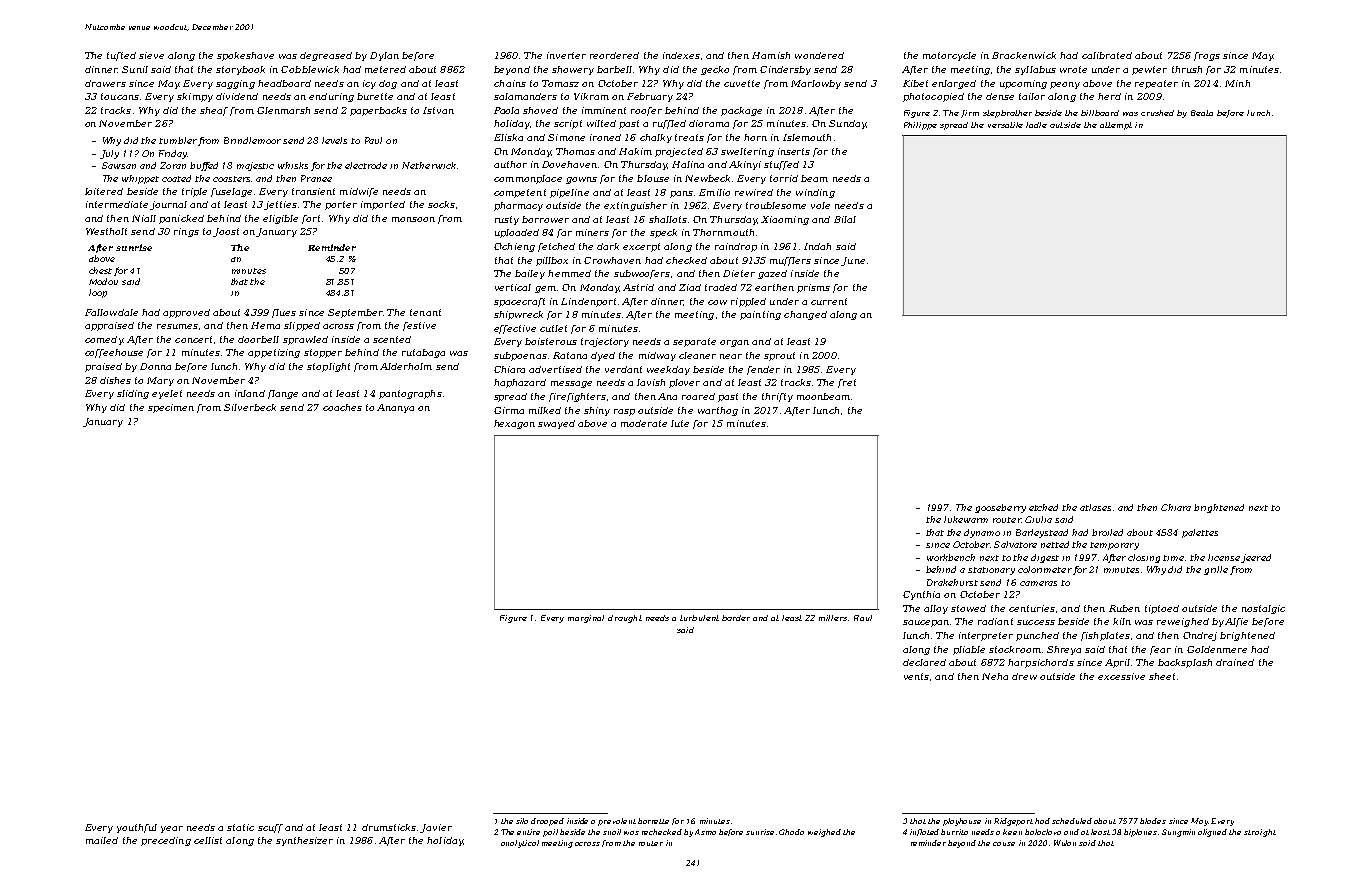 The height and width of the screenshot is (887, 1372). I want to click on Beata, so click(1202, 113).
